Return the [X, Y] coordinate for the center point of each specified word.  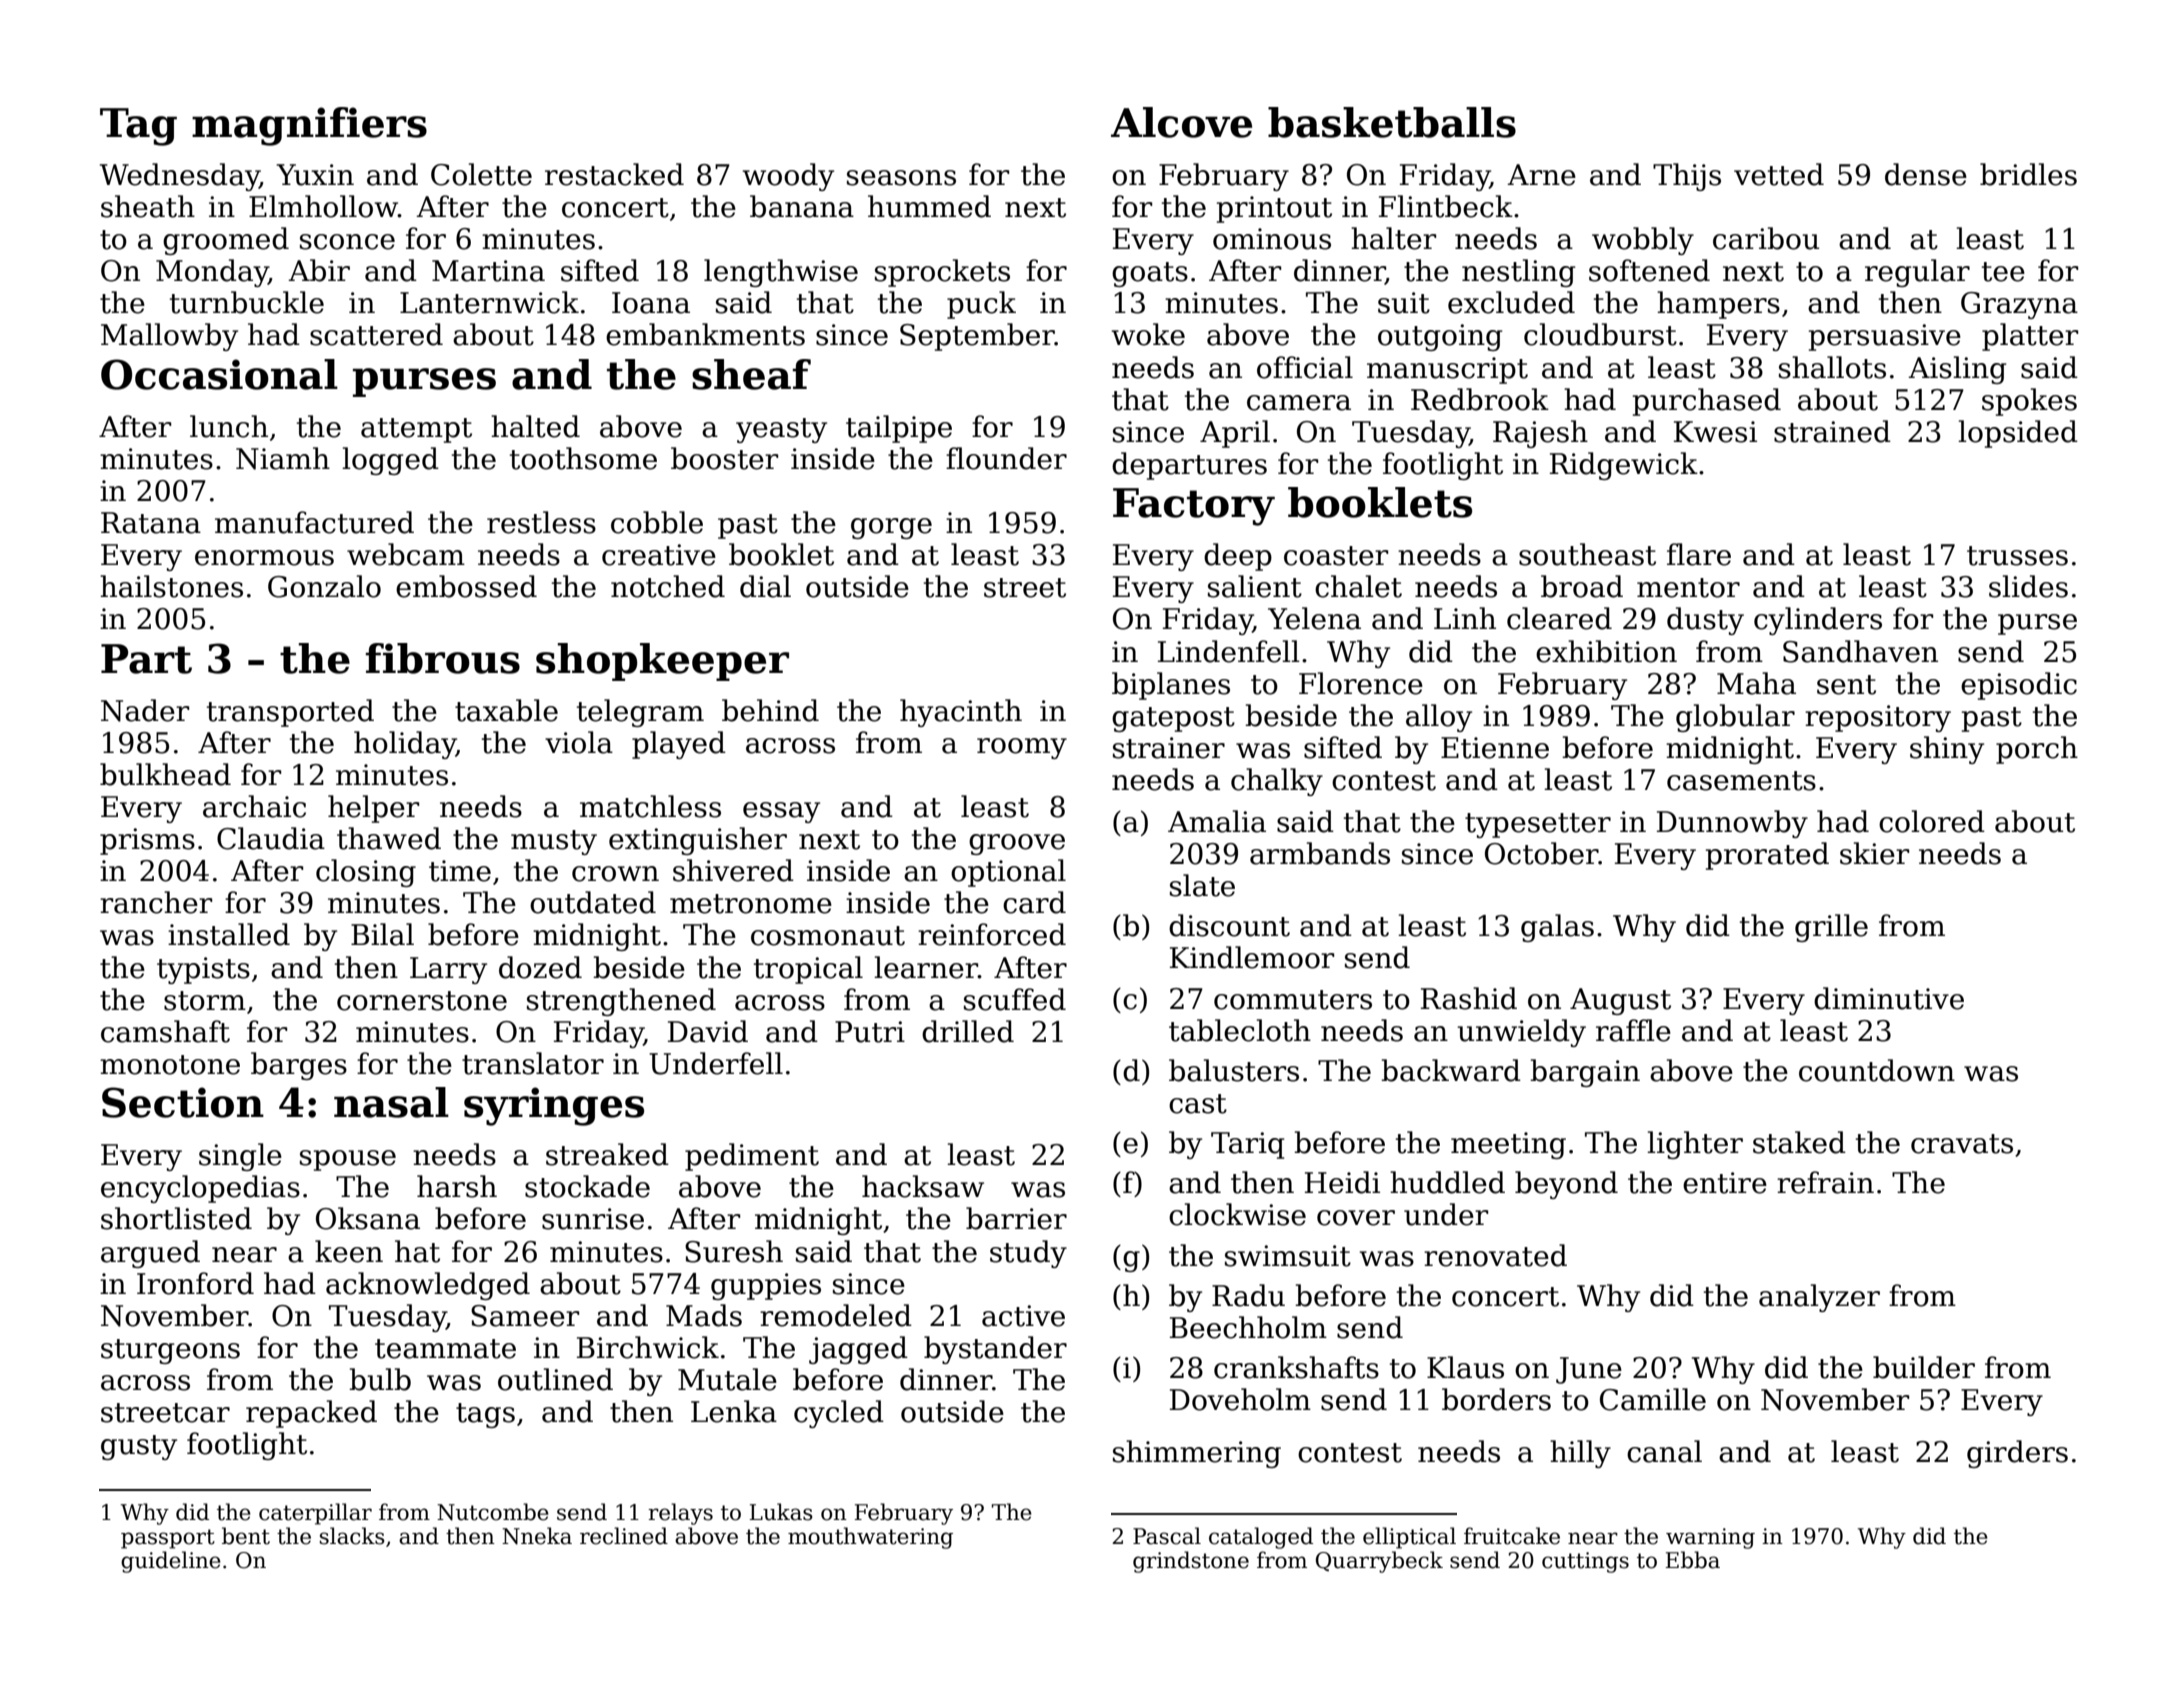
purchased [1707, 402]
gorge [891, 528]
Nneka [537, 1536]
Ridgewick [1624, 466]
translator [533, 1063]
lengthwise [781, 273]
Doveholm [1240, 1399]
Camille [1653, 1399]
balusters [1234, 1070]
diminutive [1889, 998]
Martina [488, 271]
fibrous [443, 658]
